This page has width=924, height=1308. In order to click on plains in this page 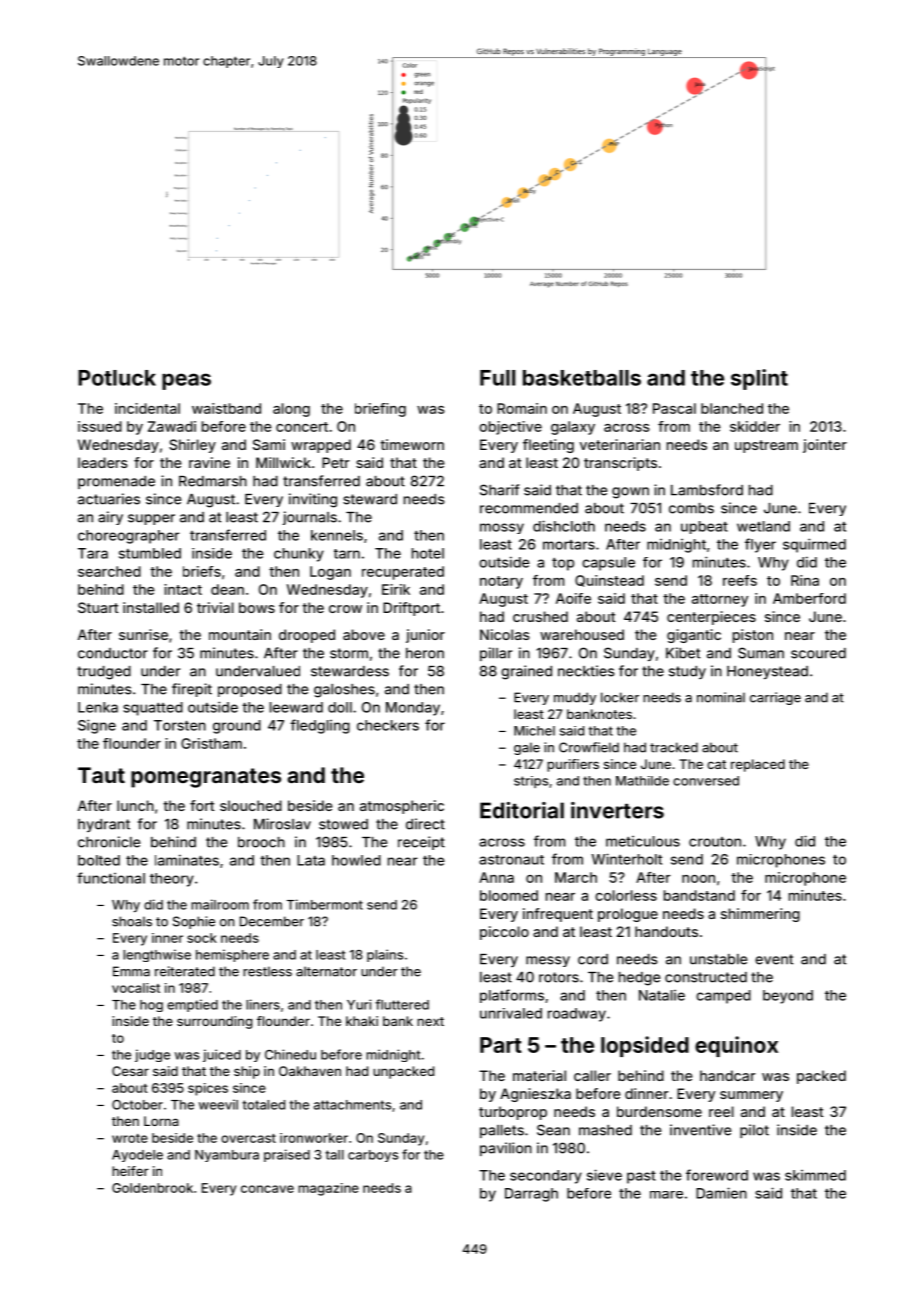, I will do `click(385, 955)`.
